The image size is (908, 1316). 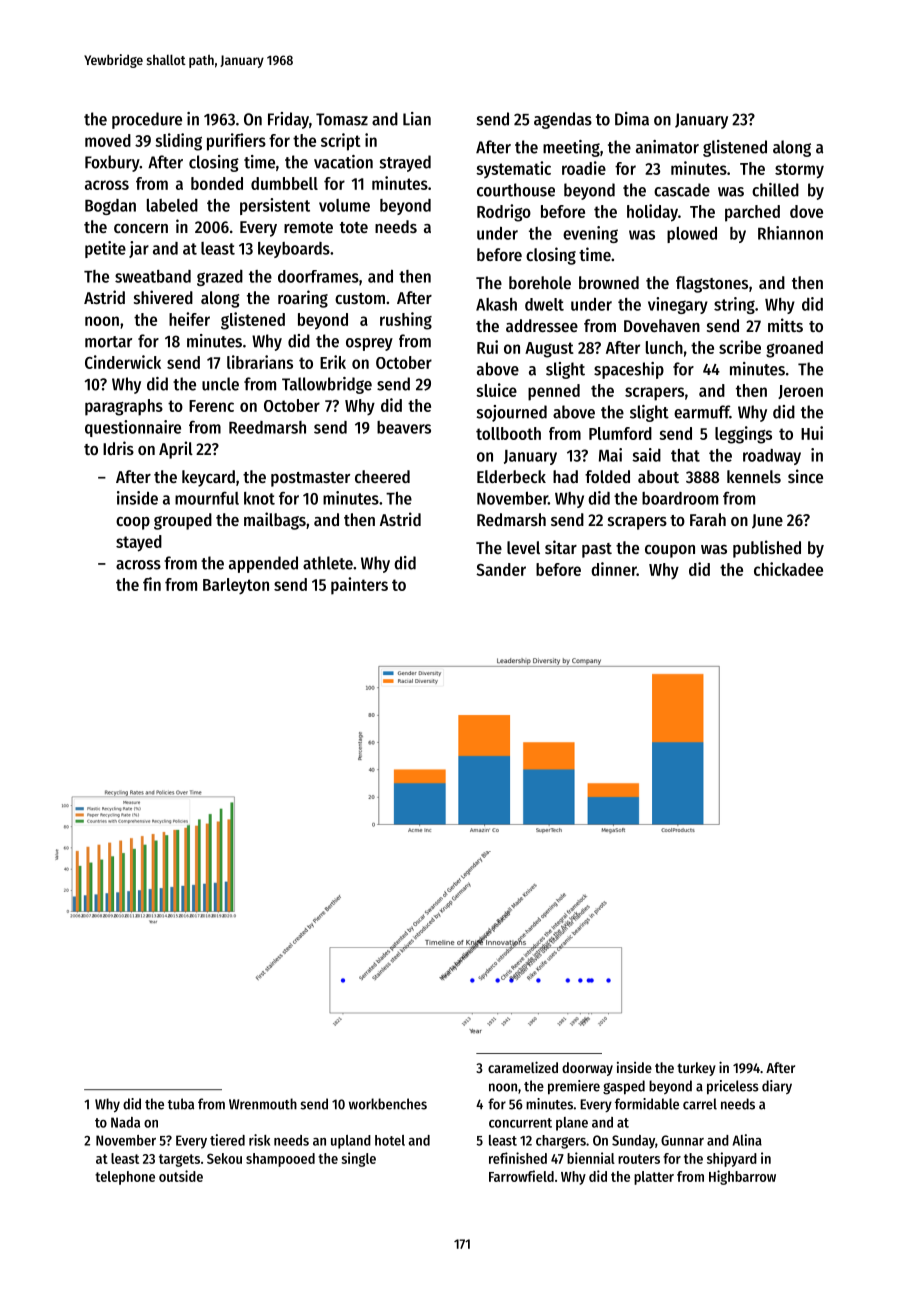 What do you see at coordinates (181, 1104) in the screenshot?
I see `tuba` at bounding box center [181, 1104].
